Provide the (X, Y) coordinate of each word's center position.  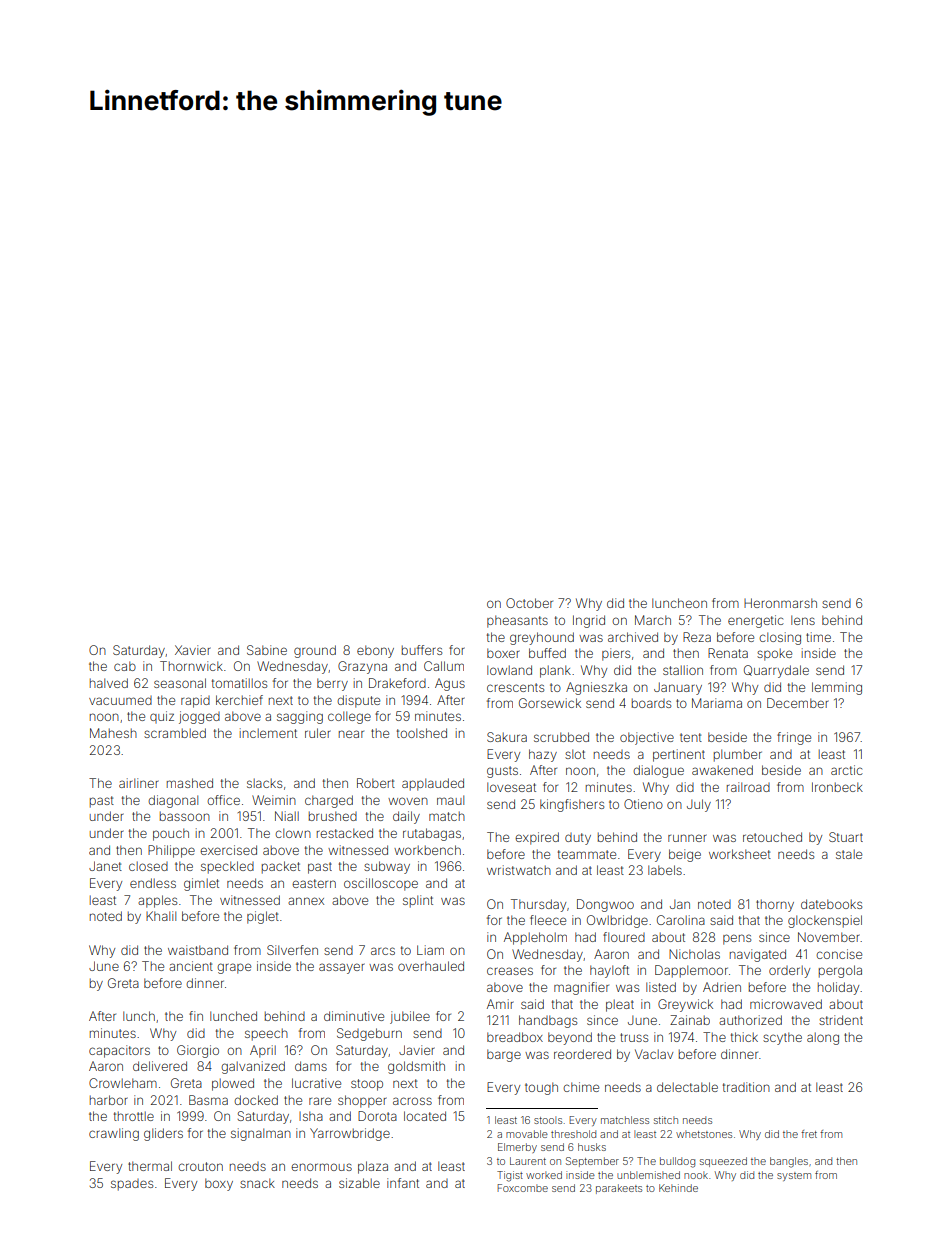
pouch (171, 834)
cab (125, 666)
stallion (683, 670)
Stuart (846, 837)
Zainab (690, 1020)
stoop (367, 1085)
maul (450, 800)
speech (266, 1034)
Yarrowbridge (350, 1134)
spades (132, 1185)
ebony (375, 651)
